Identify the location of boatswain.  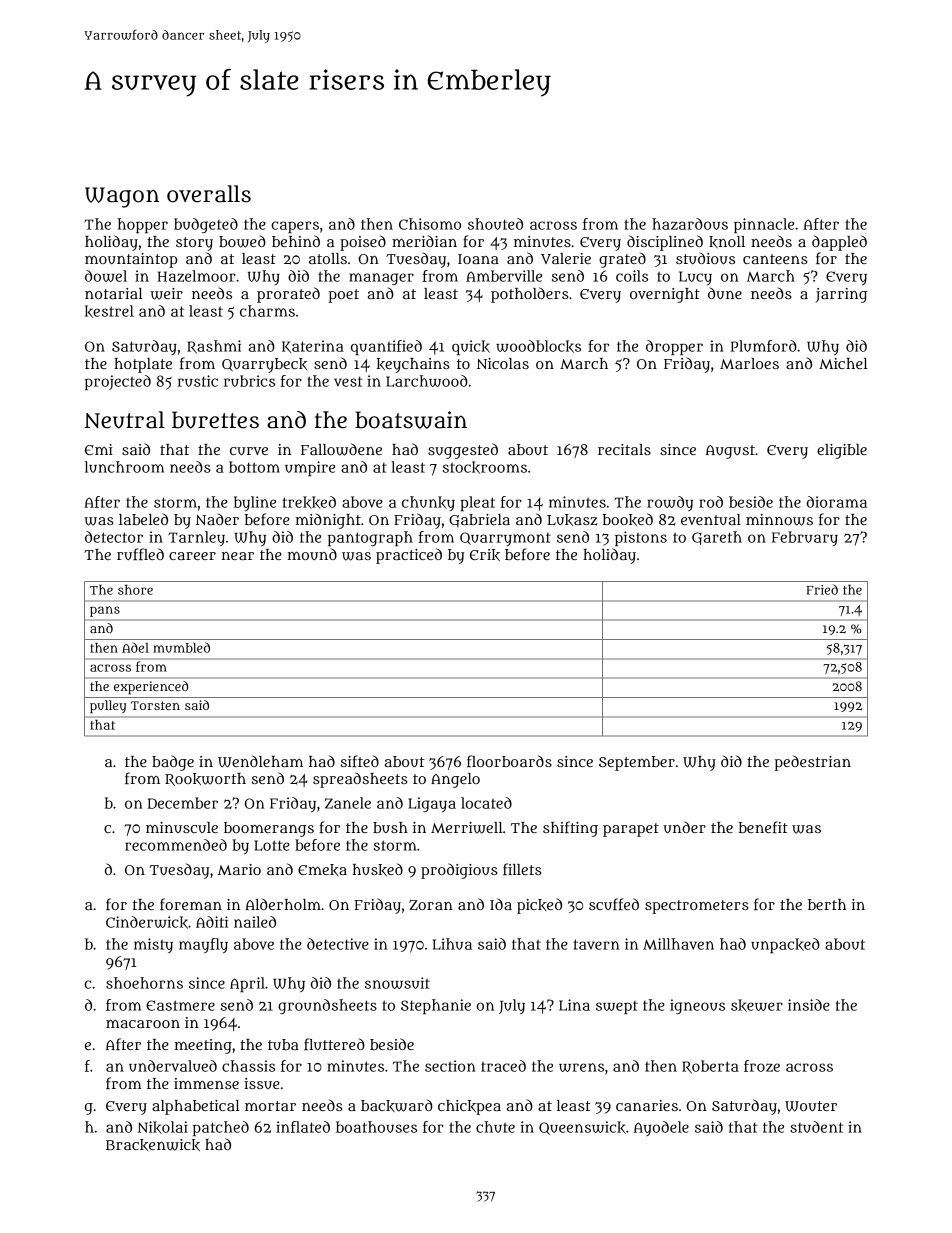
(411, 420).
